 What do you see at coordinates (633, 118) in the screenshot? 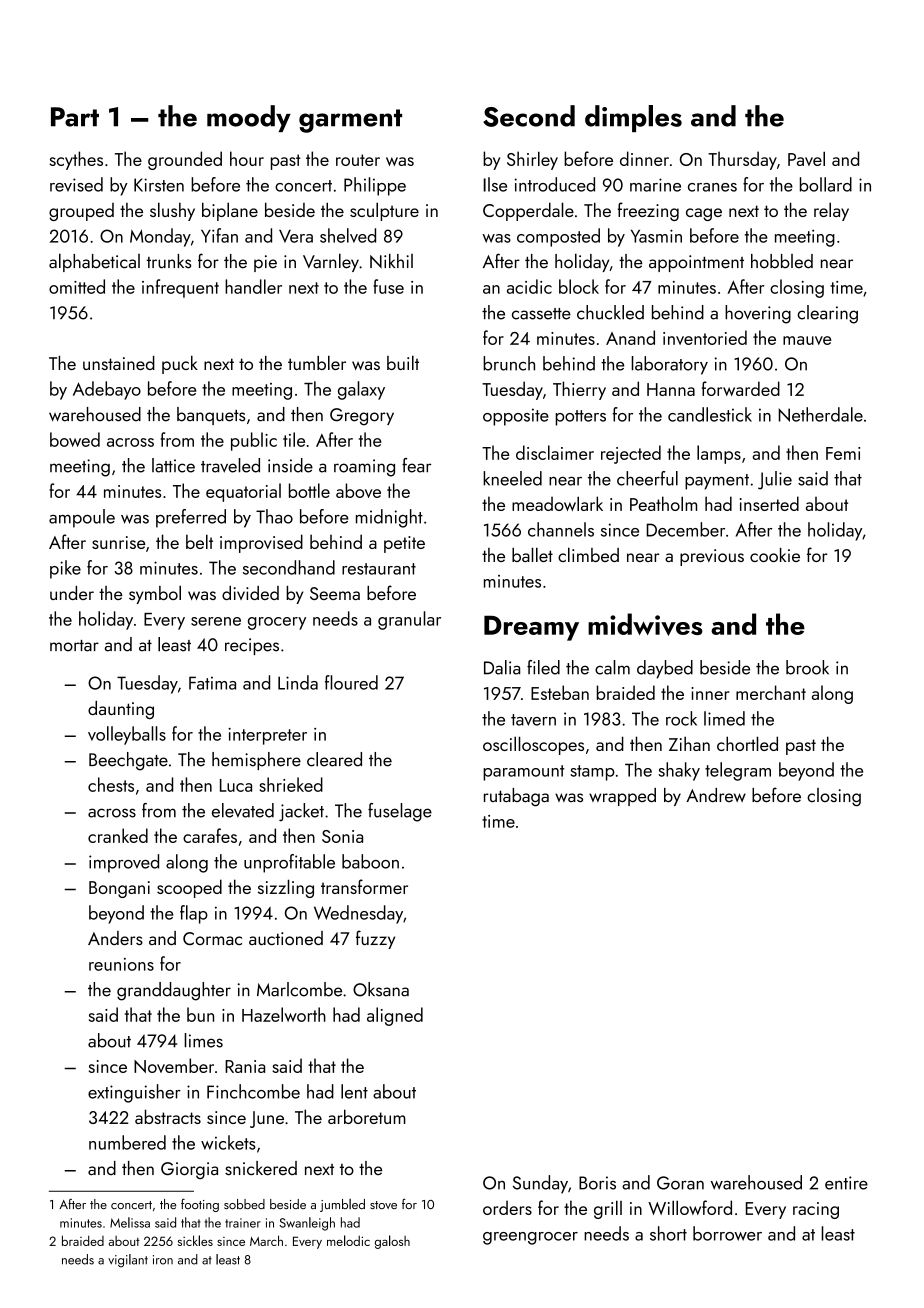
I see `dimples` at bounding box center [633, 118].
